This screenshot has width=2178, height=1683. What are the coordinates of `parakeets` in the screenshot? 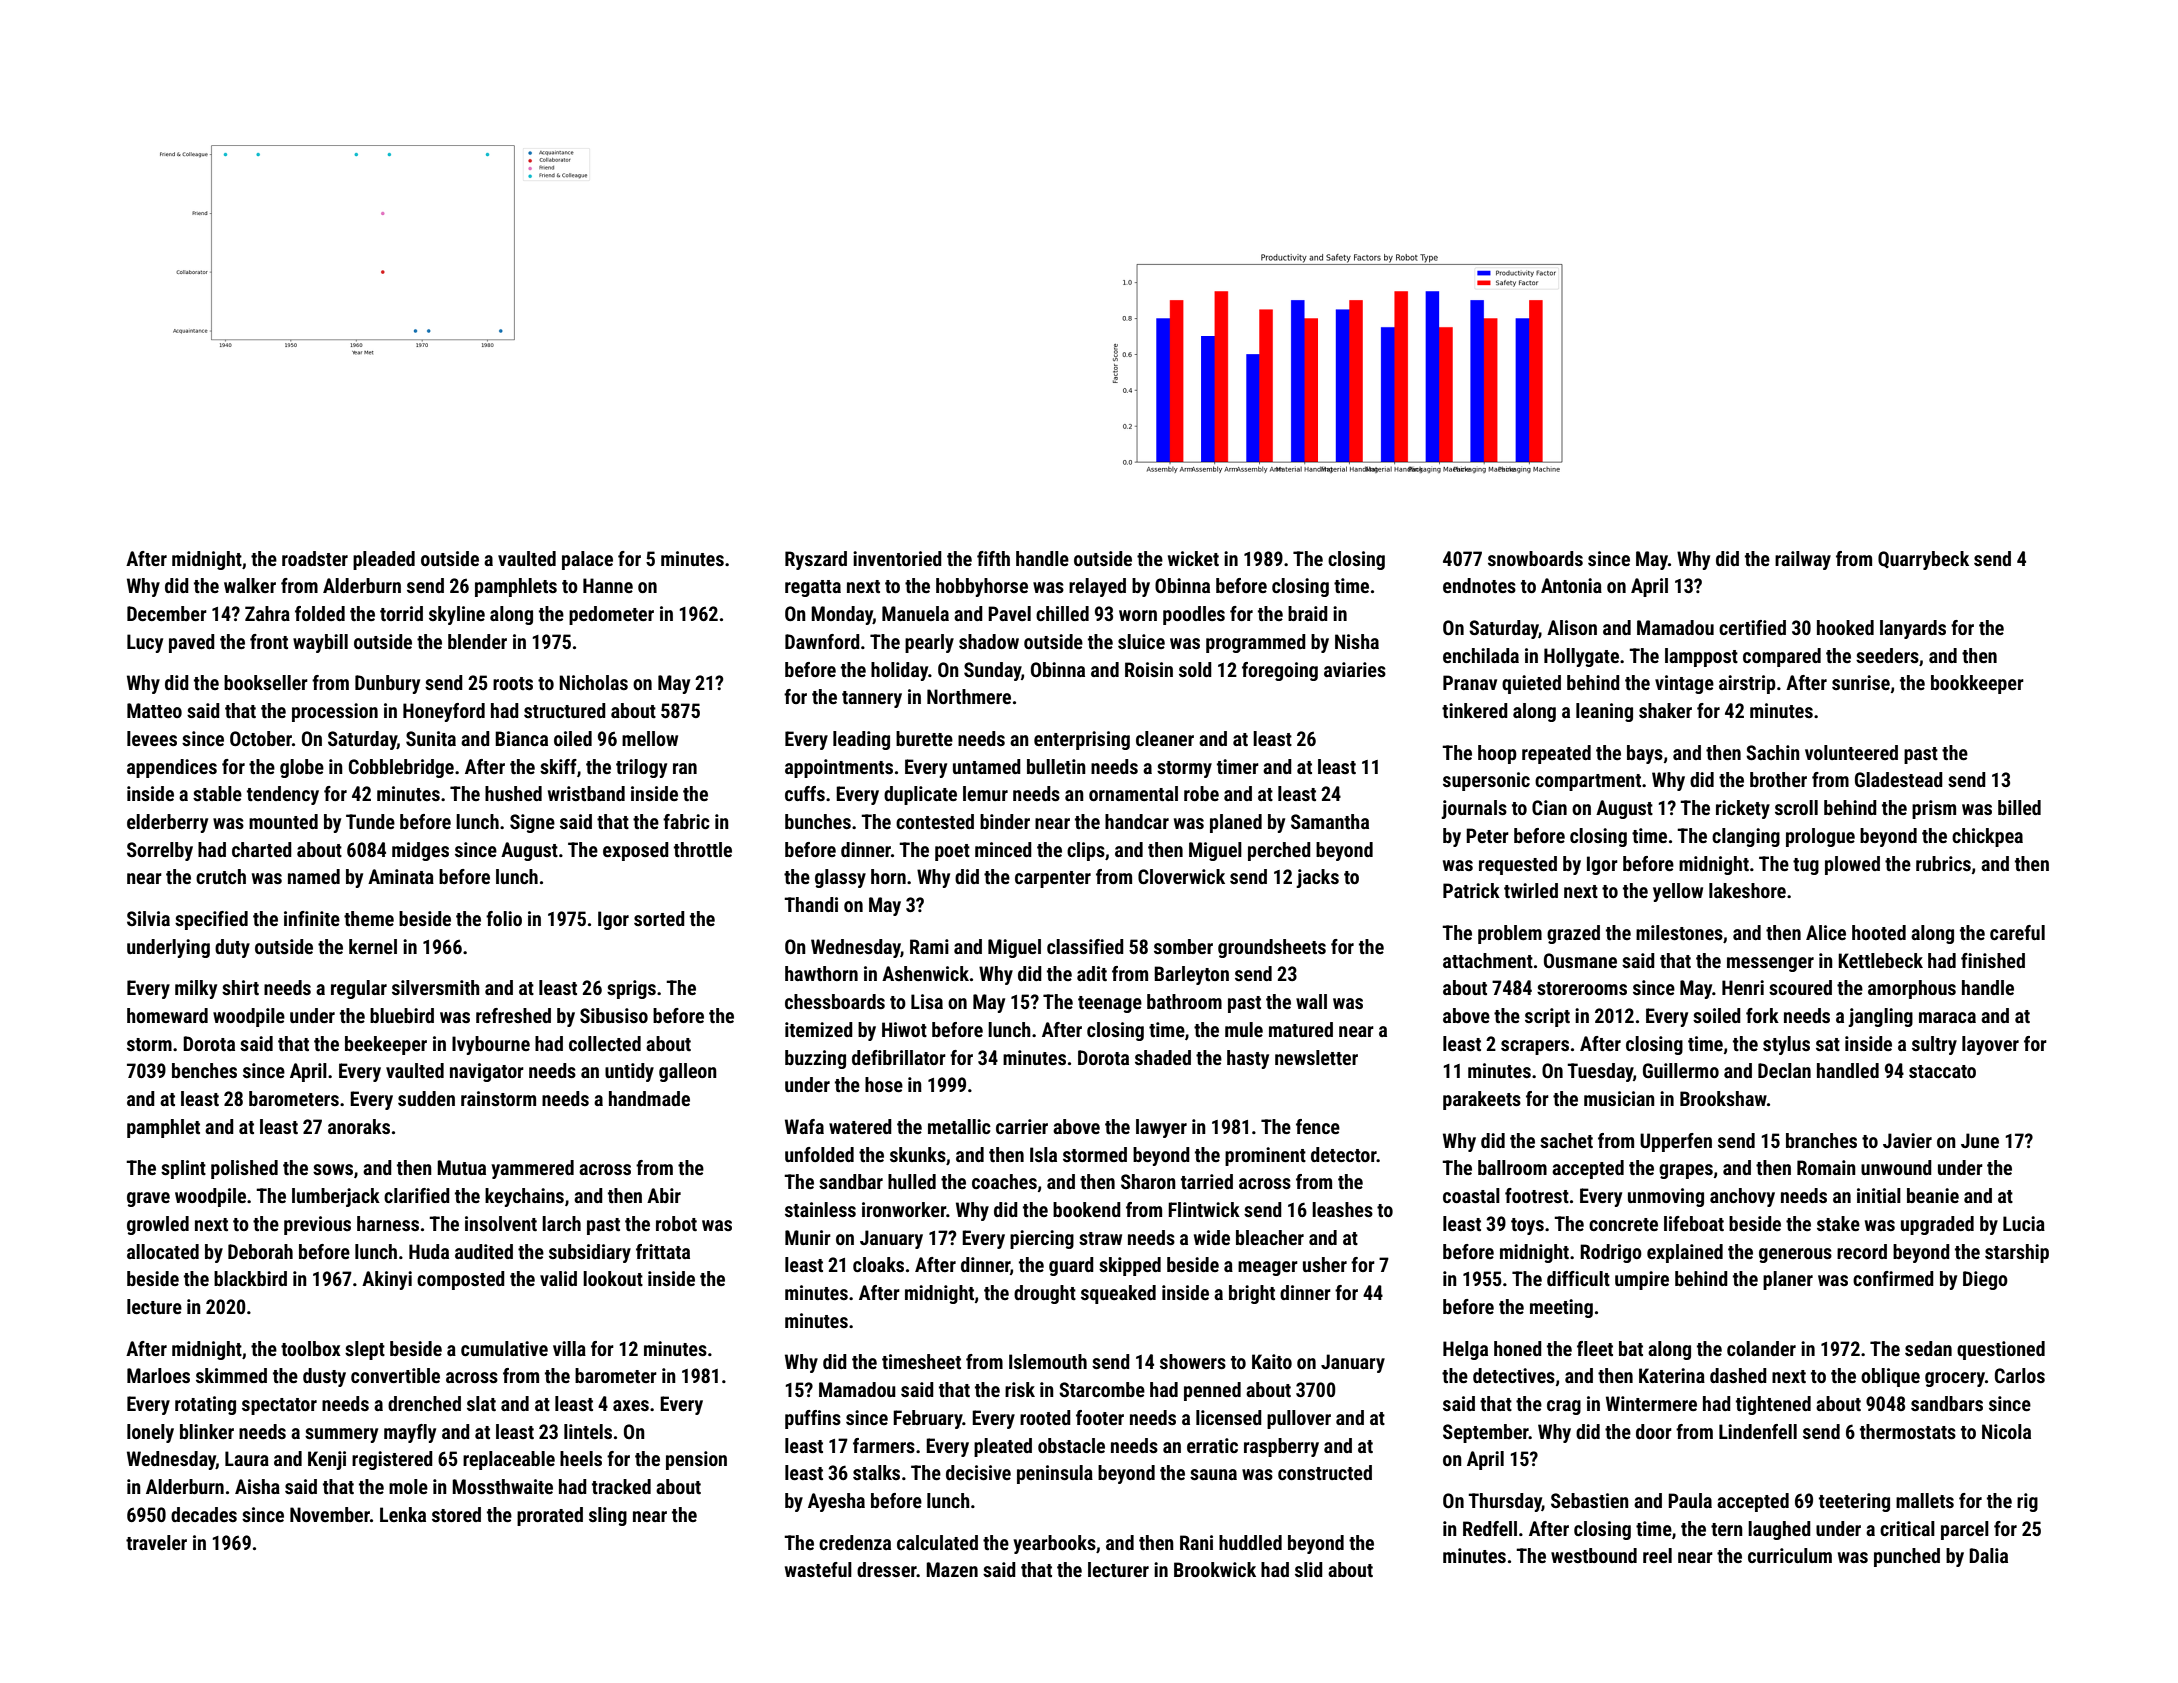 It's located at (1482, 1100).
